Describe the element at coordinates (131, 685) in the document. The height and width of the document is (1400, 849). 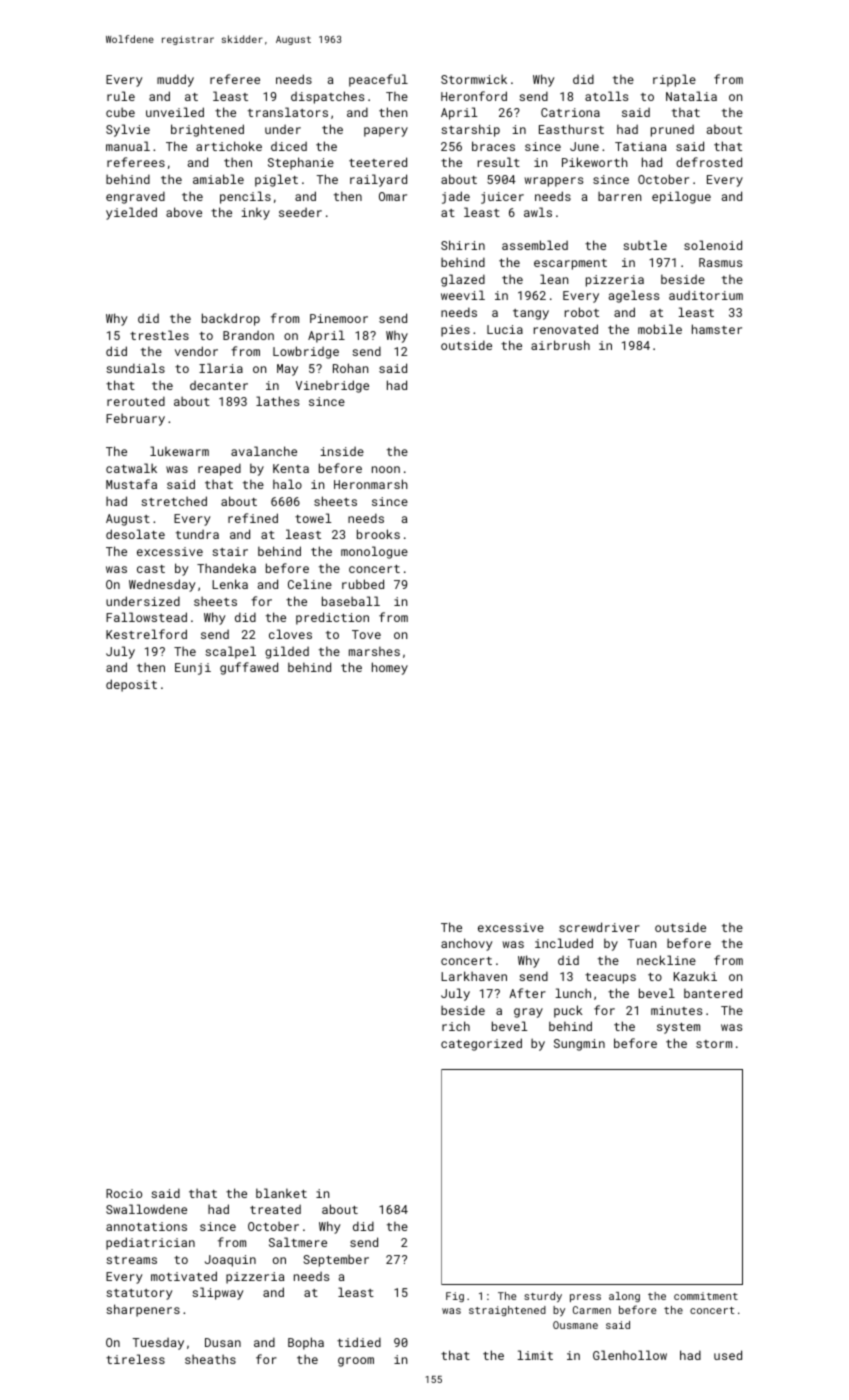
I see `deposit` at that location.
